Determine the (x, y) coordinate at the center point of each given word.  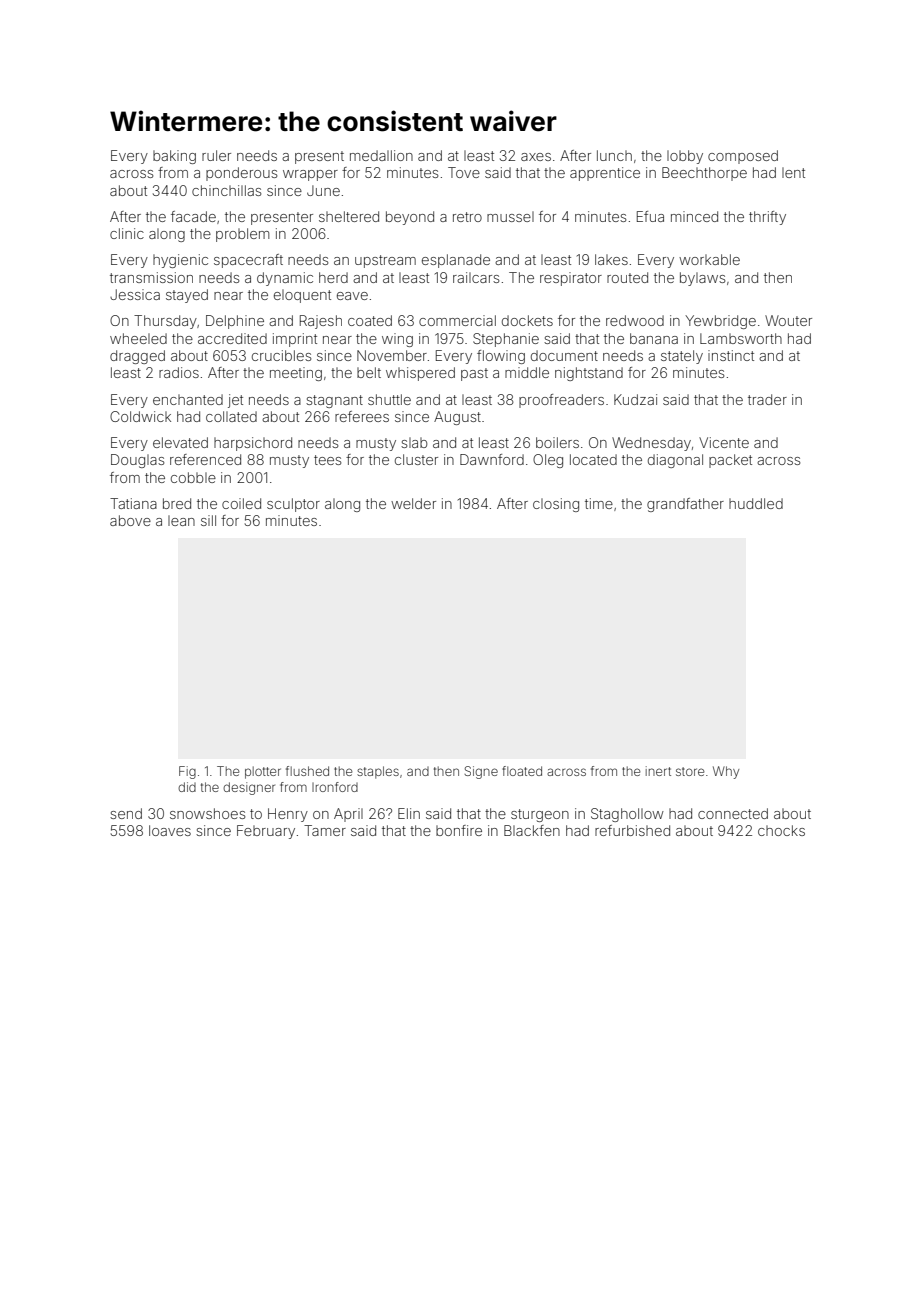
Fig (187, 772)
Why (726, 772)
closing (556, 505)
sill (208, 520)
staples (378, 772)
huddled (756, 503)
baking (174, 157)
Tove (464, 172)
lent (793, 172)
